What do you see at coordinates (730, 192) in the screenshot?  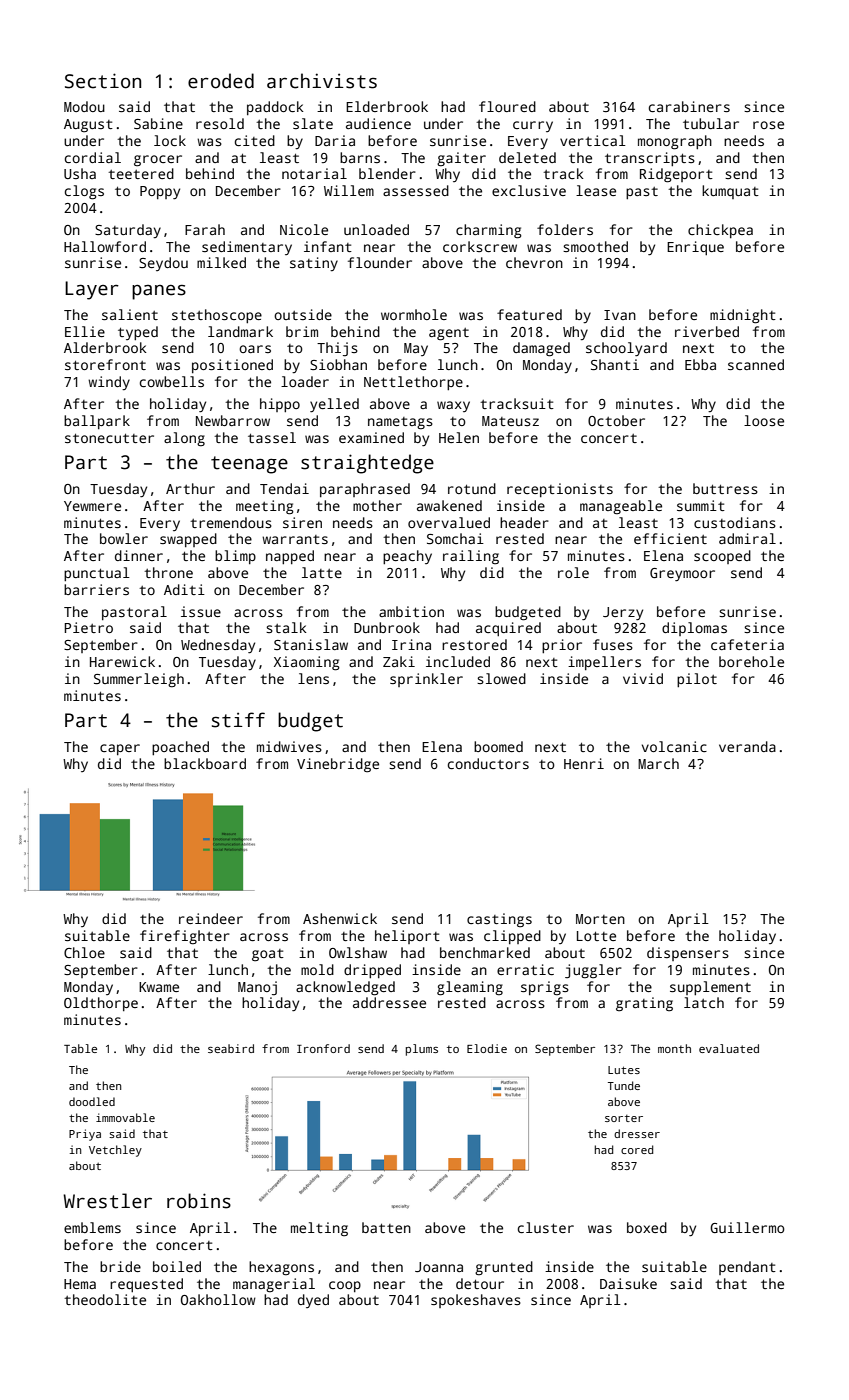 I see `kumquat` at bounding box center [730, 192].
